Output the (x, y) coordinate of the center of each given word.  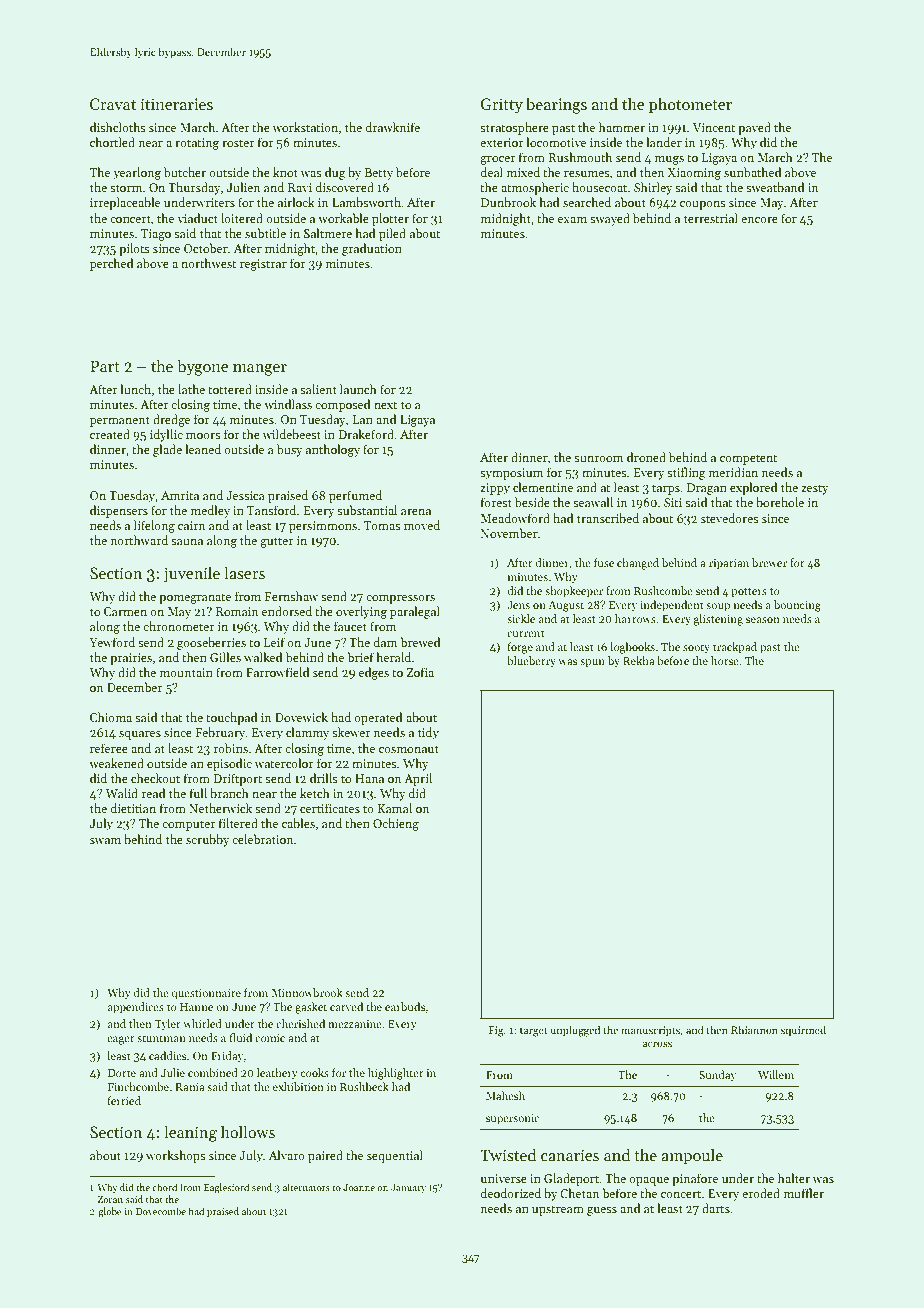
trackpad (735, 648)
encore (759, 220)
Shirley (653, 188)
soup (718, 607)
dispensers (119, 511)
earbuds (405, 1006)
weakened (116, 763)
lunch (135, 389)
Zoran (110, 1199)
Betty (379, 174)
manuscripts (650, 1031)
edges (374, 673)
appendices (136, 1008)
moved (422, 525)
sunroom (598, 459)
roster (238, 143)
